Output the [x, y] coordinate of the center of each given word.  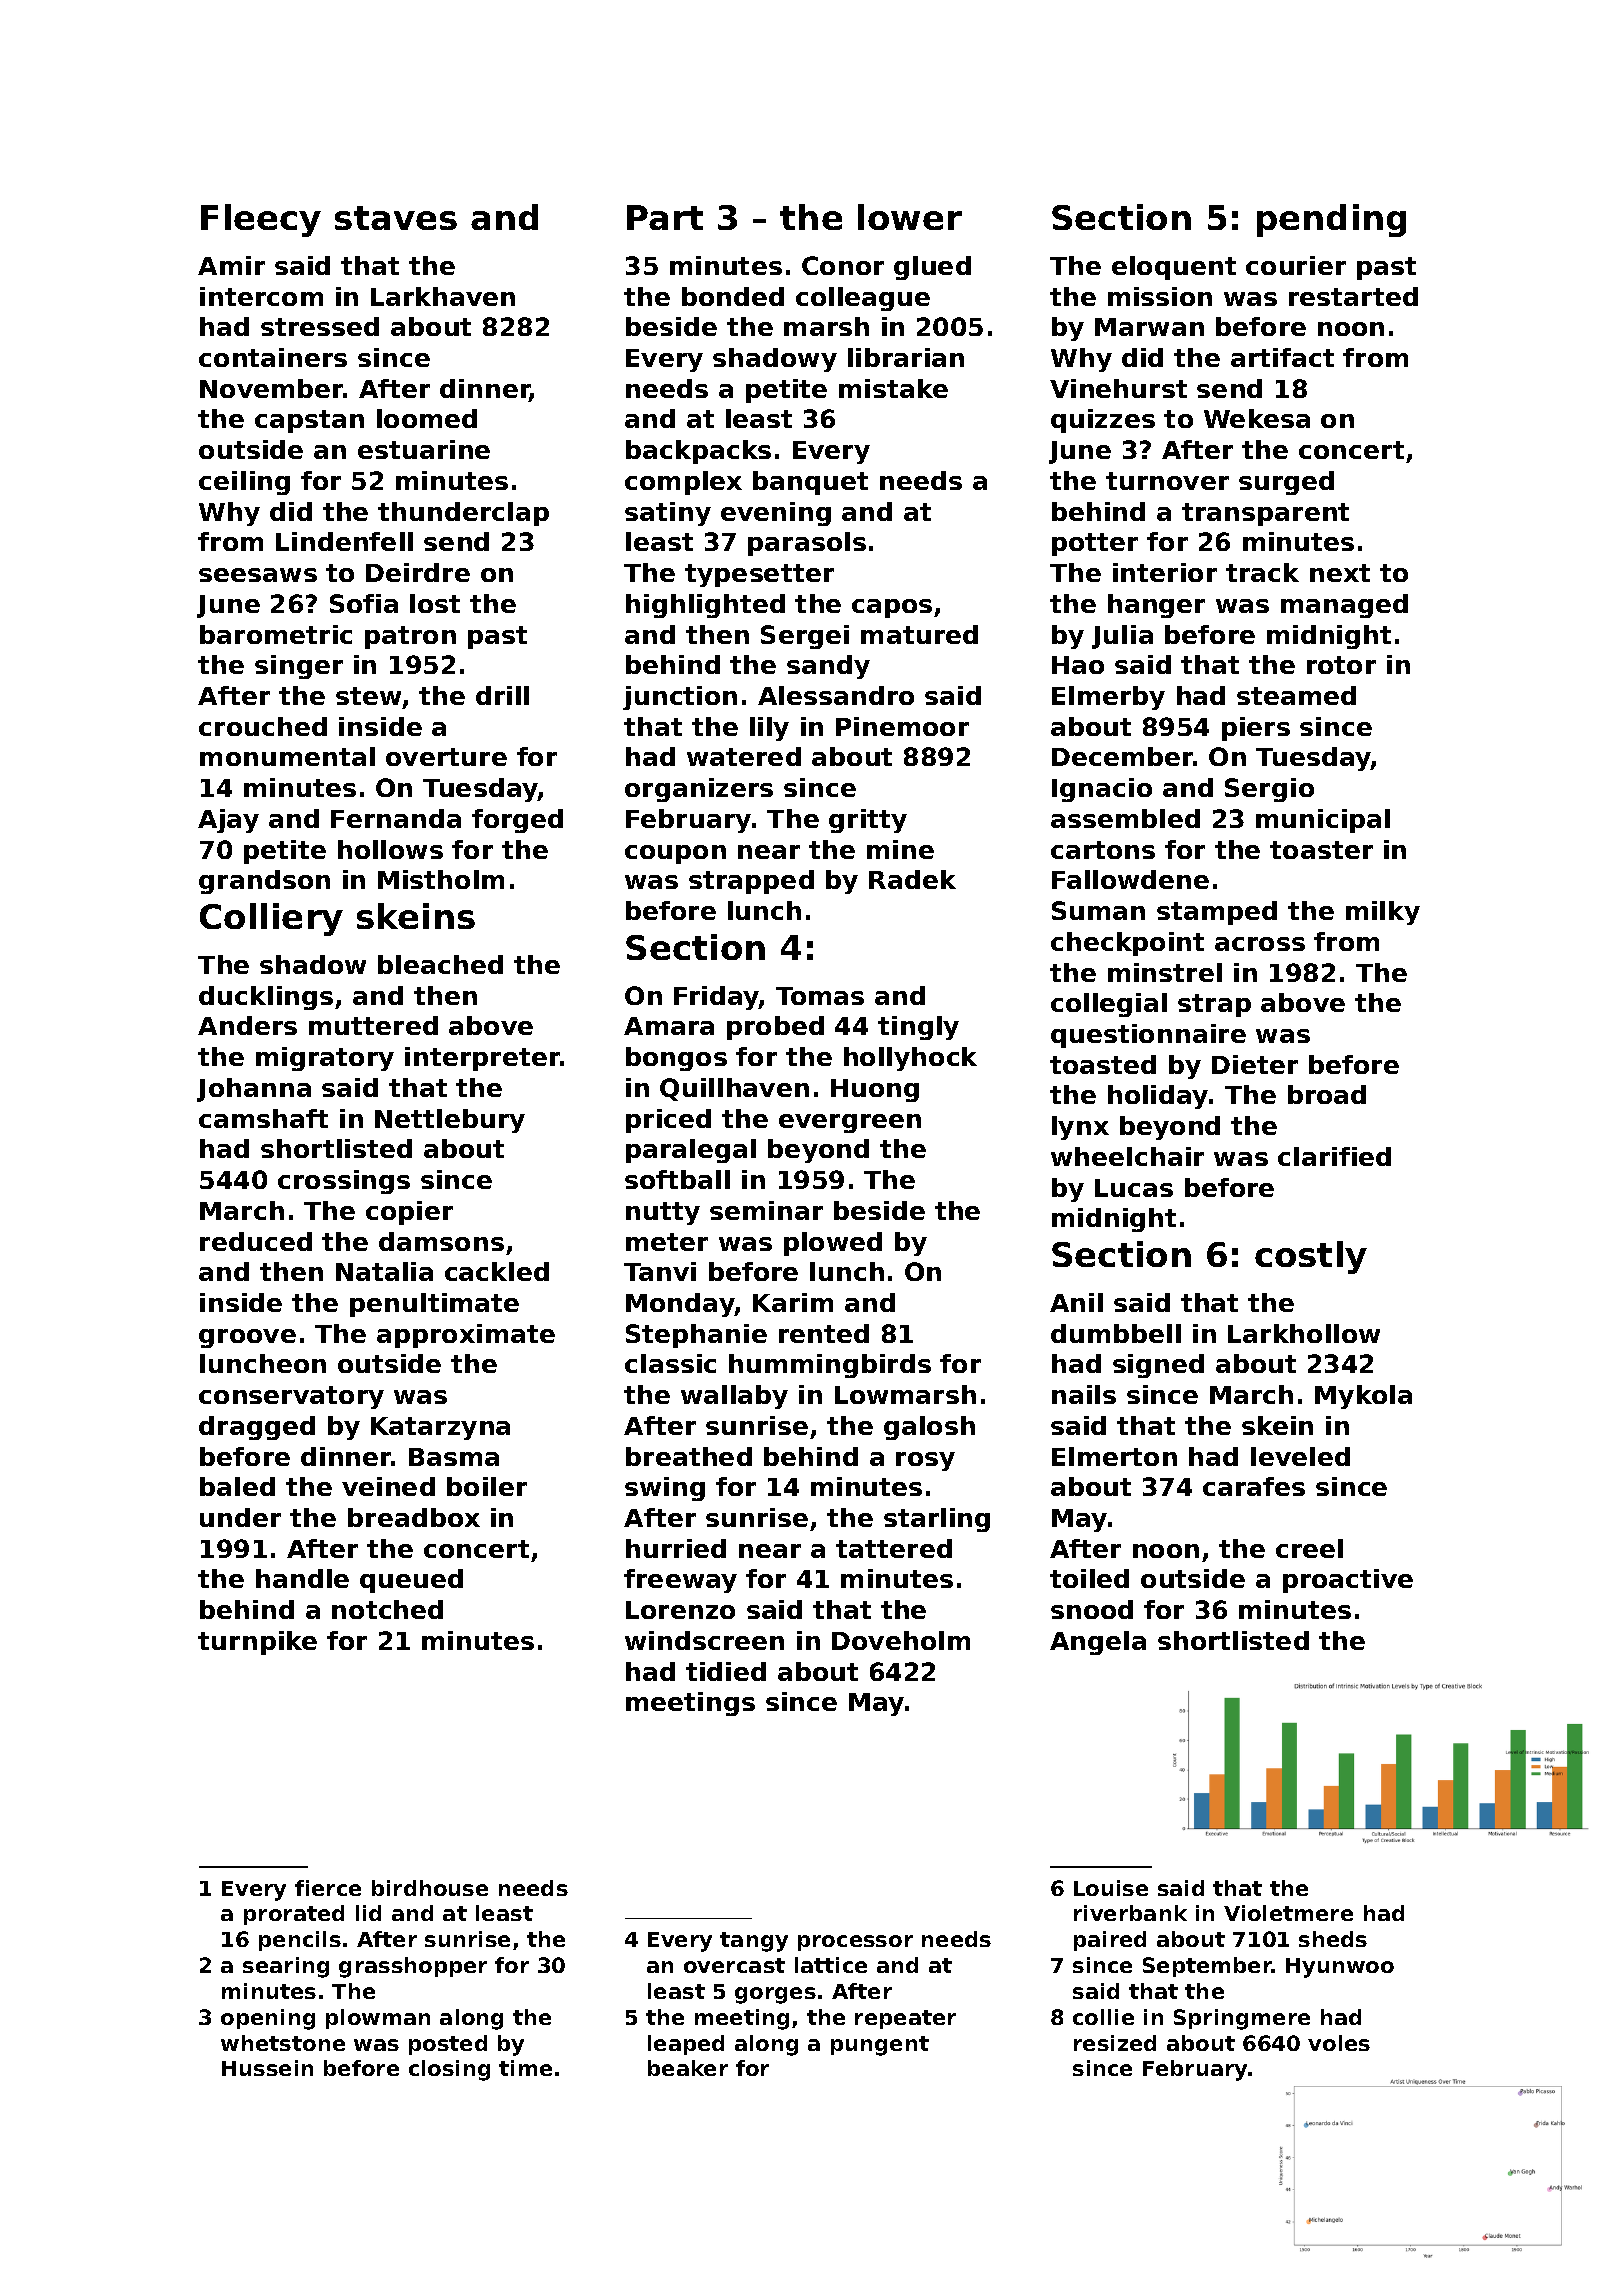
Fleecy [261, 220]
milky [1383, 913]
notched [387, 1609]
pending [1331, 220]
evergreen [850, 1123]
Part [665, 217]
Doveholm [901, 1640]
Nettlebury [450, 1121]
